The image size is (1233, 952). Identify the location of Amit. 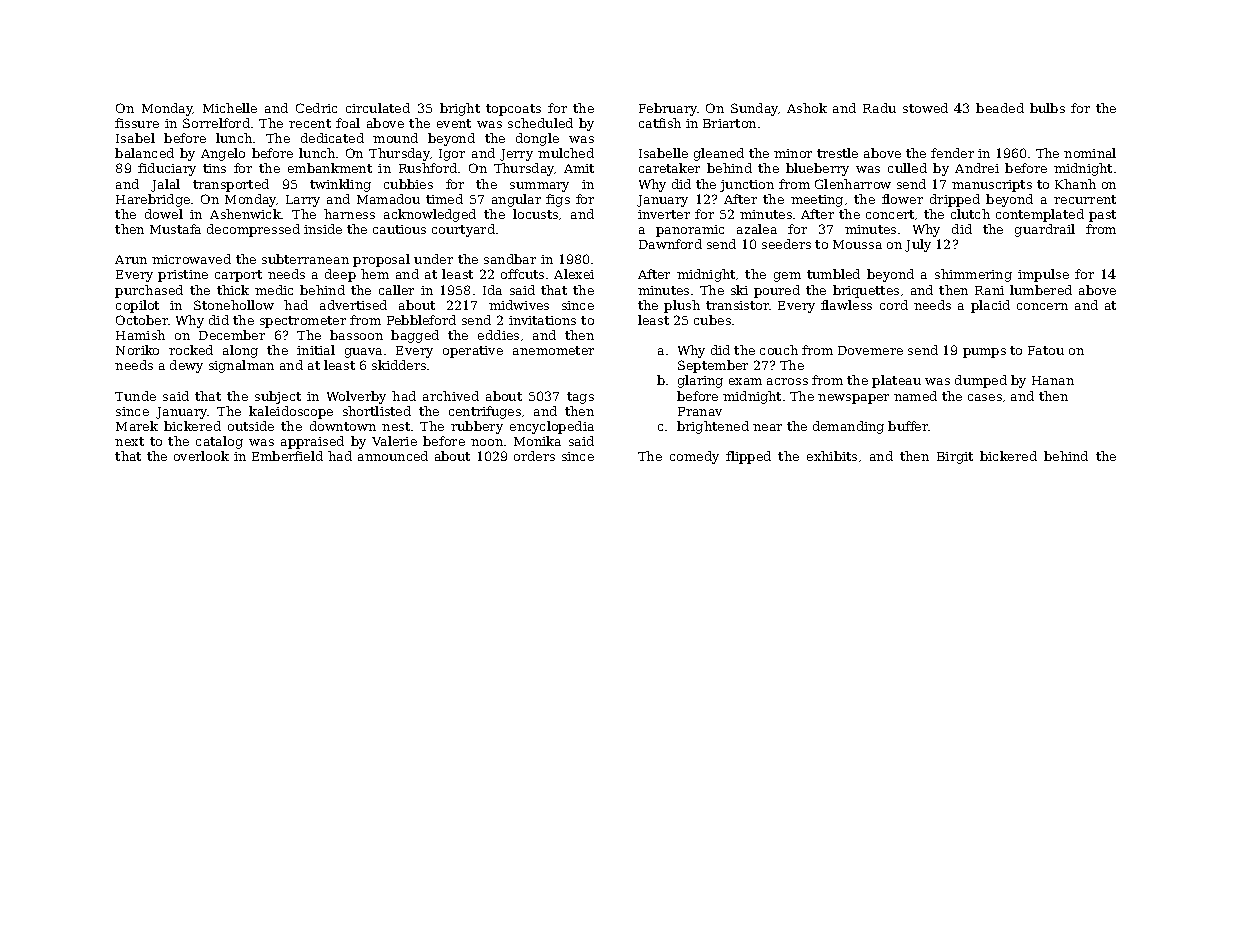
(579, 168).
